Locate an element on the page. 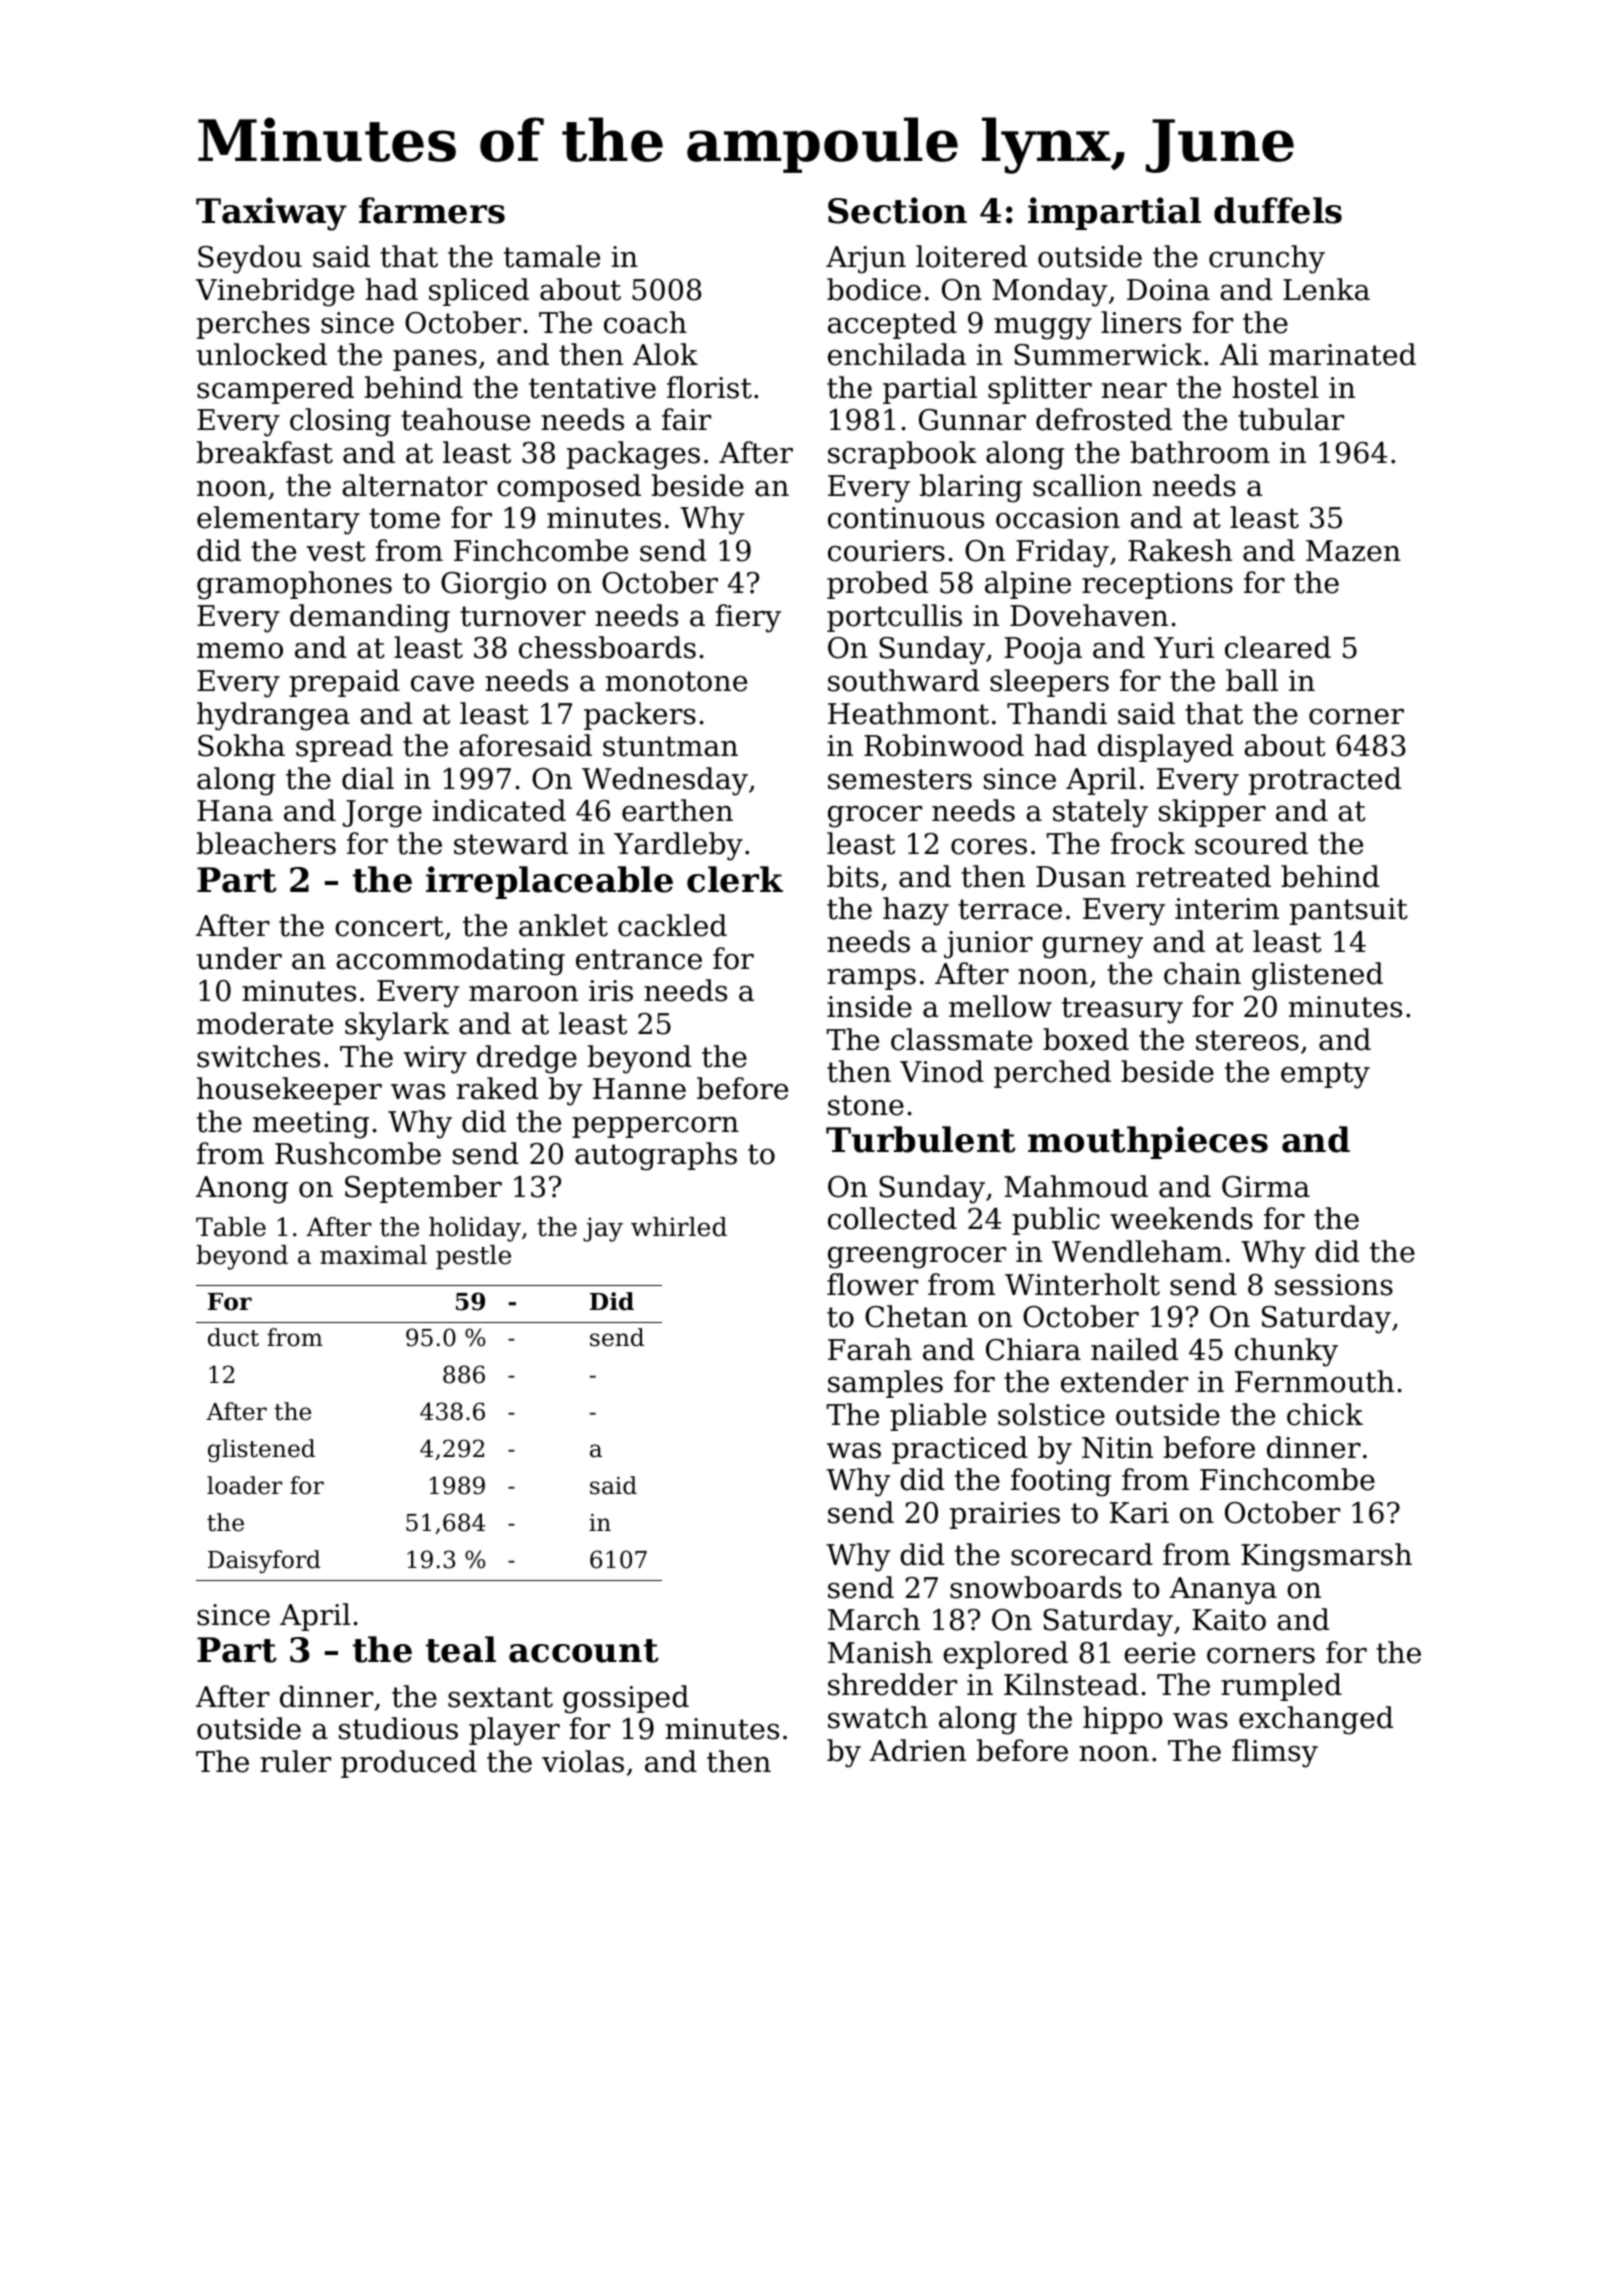 The height and width of the document is (2292, 1620). farmers is located at coordinates (432, 210).
